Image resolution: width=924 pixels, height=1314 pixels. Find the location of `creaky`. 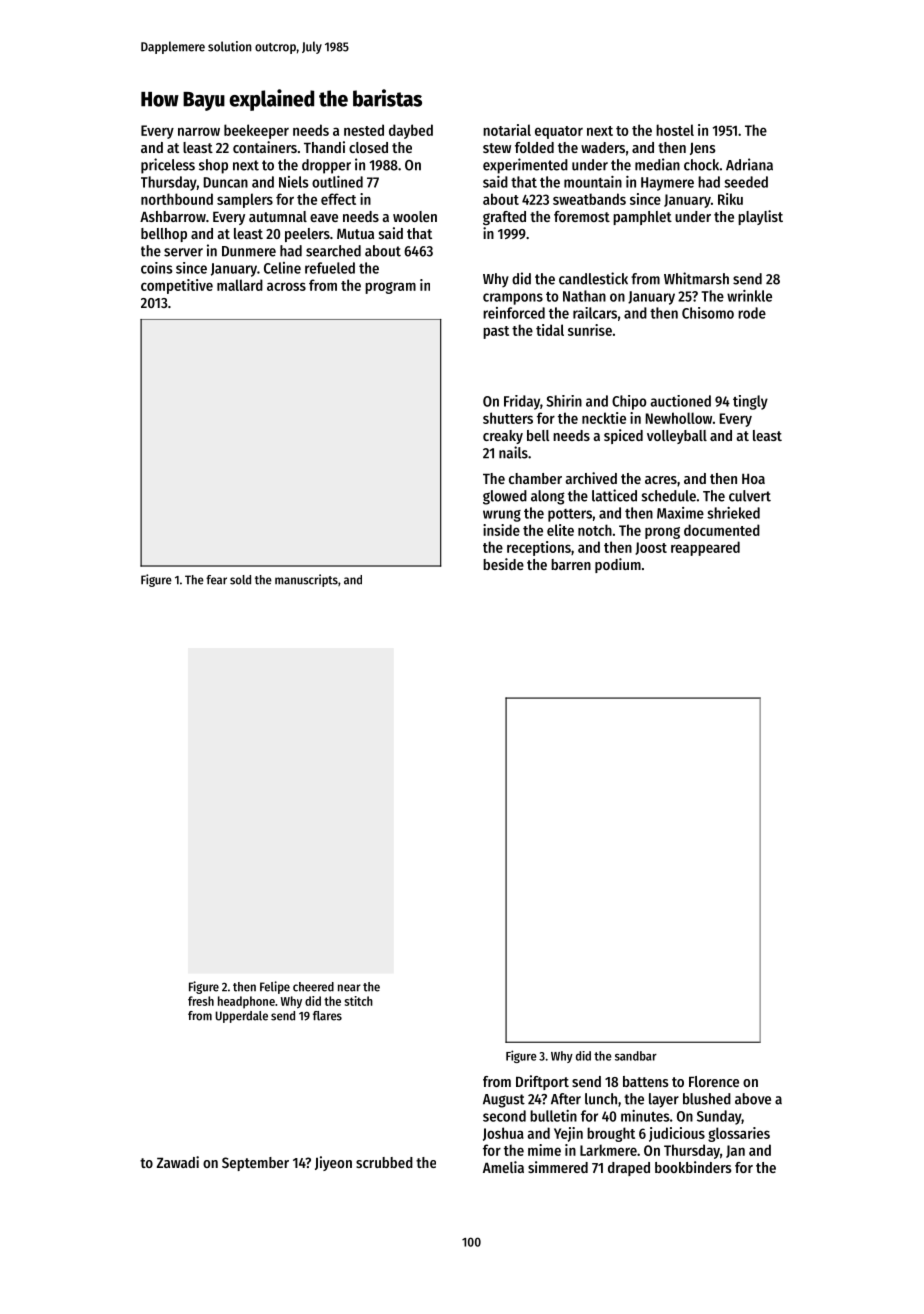

creaky is located at coordinates (503, 437).
